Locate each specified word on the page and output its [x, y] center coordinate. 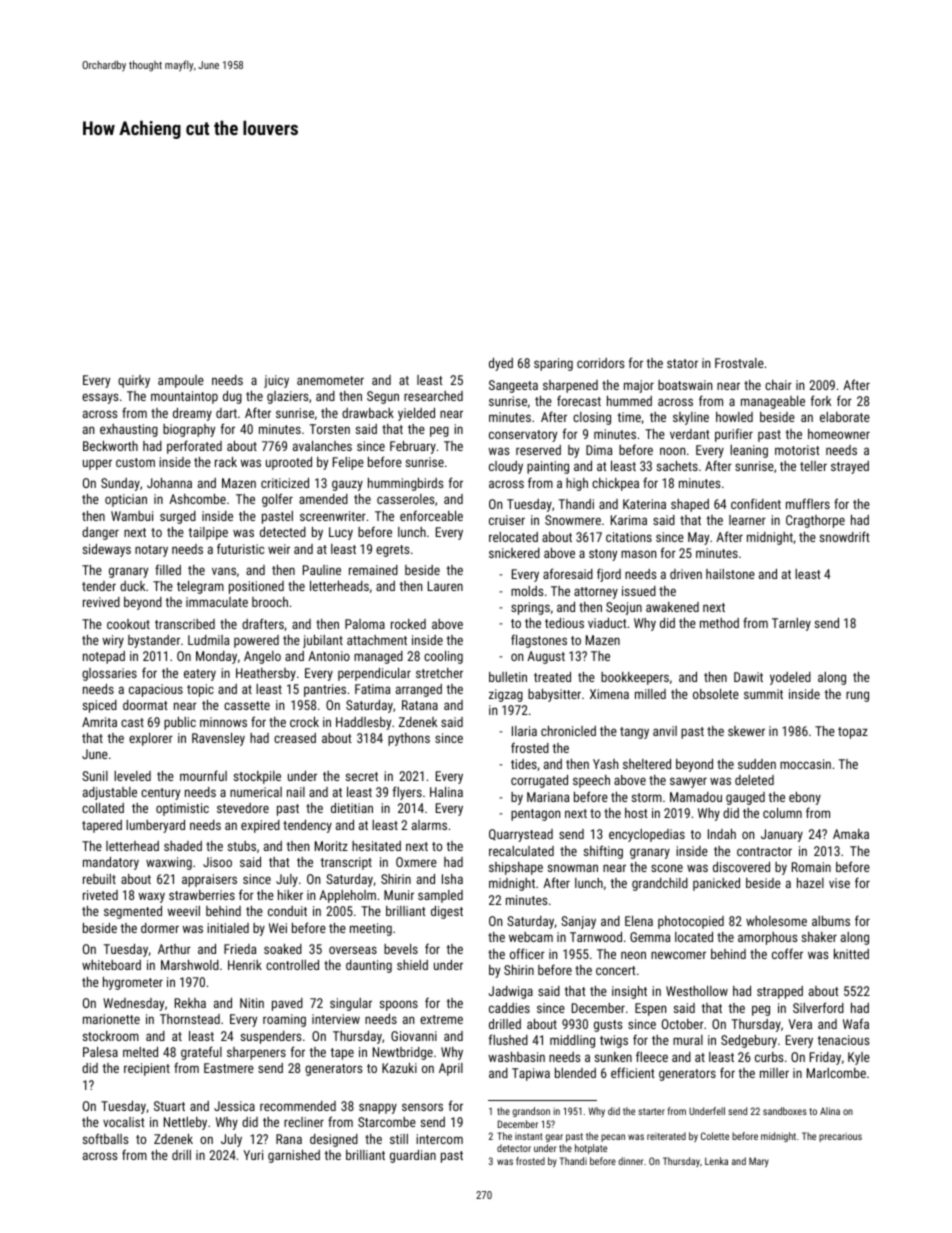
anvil [665, 731]
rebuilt [99, 879]
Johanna [169, 483]
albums [831, 921]
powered [256, 641]
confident [756, 503]
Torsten [330, 429]
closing [592, 418]
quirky [134, 381]
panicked [716, 884]
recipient [147, 1069]
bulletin [508, 677]
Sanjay [578, 922]
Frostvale [739, 363]
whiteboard [111, 965]
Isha [452, 879]
